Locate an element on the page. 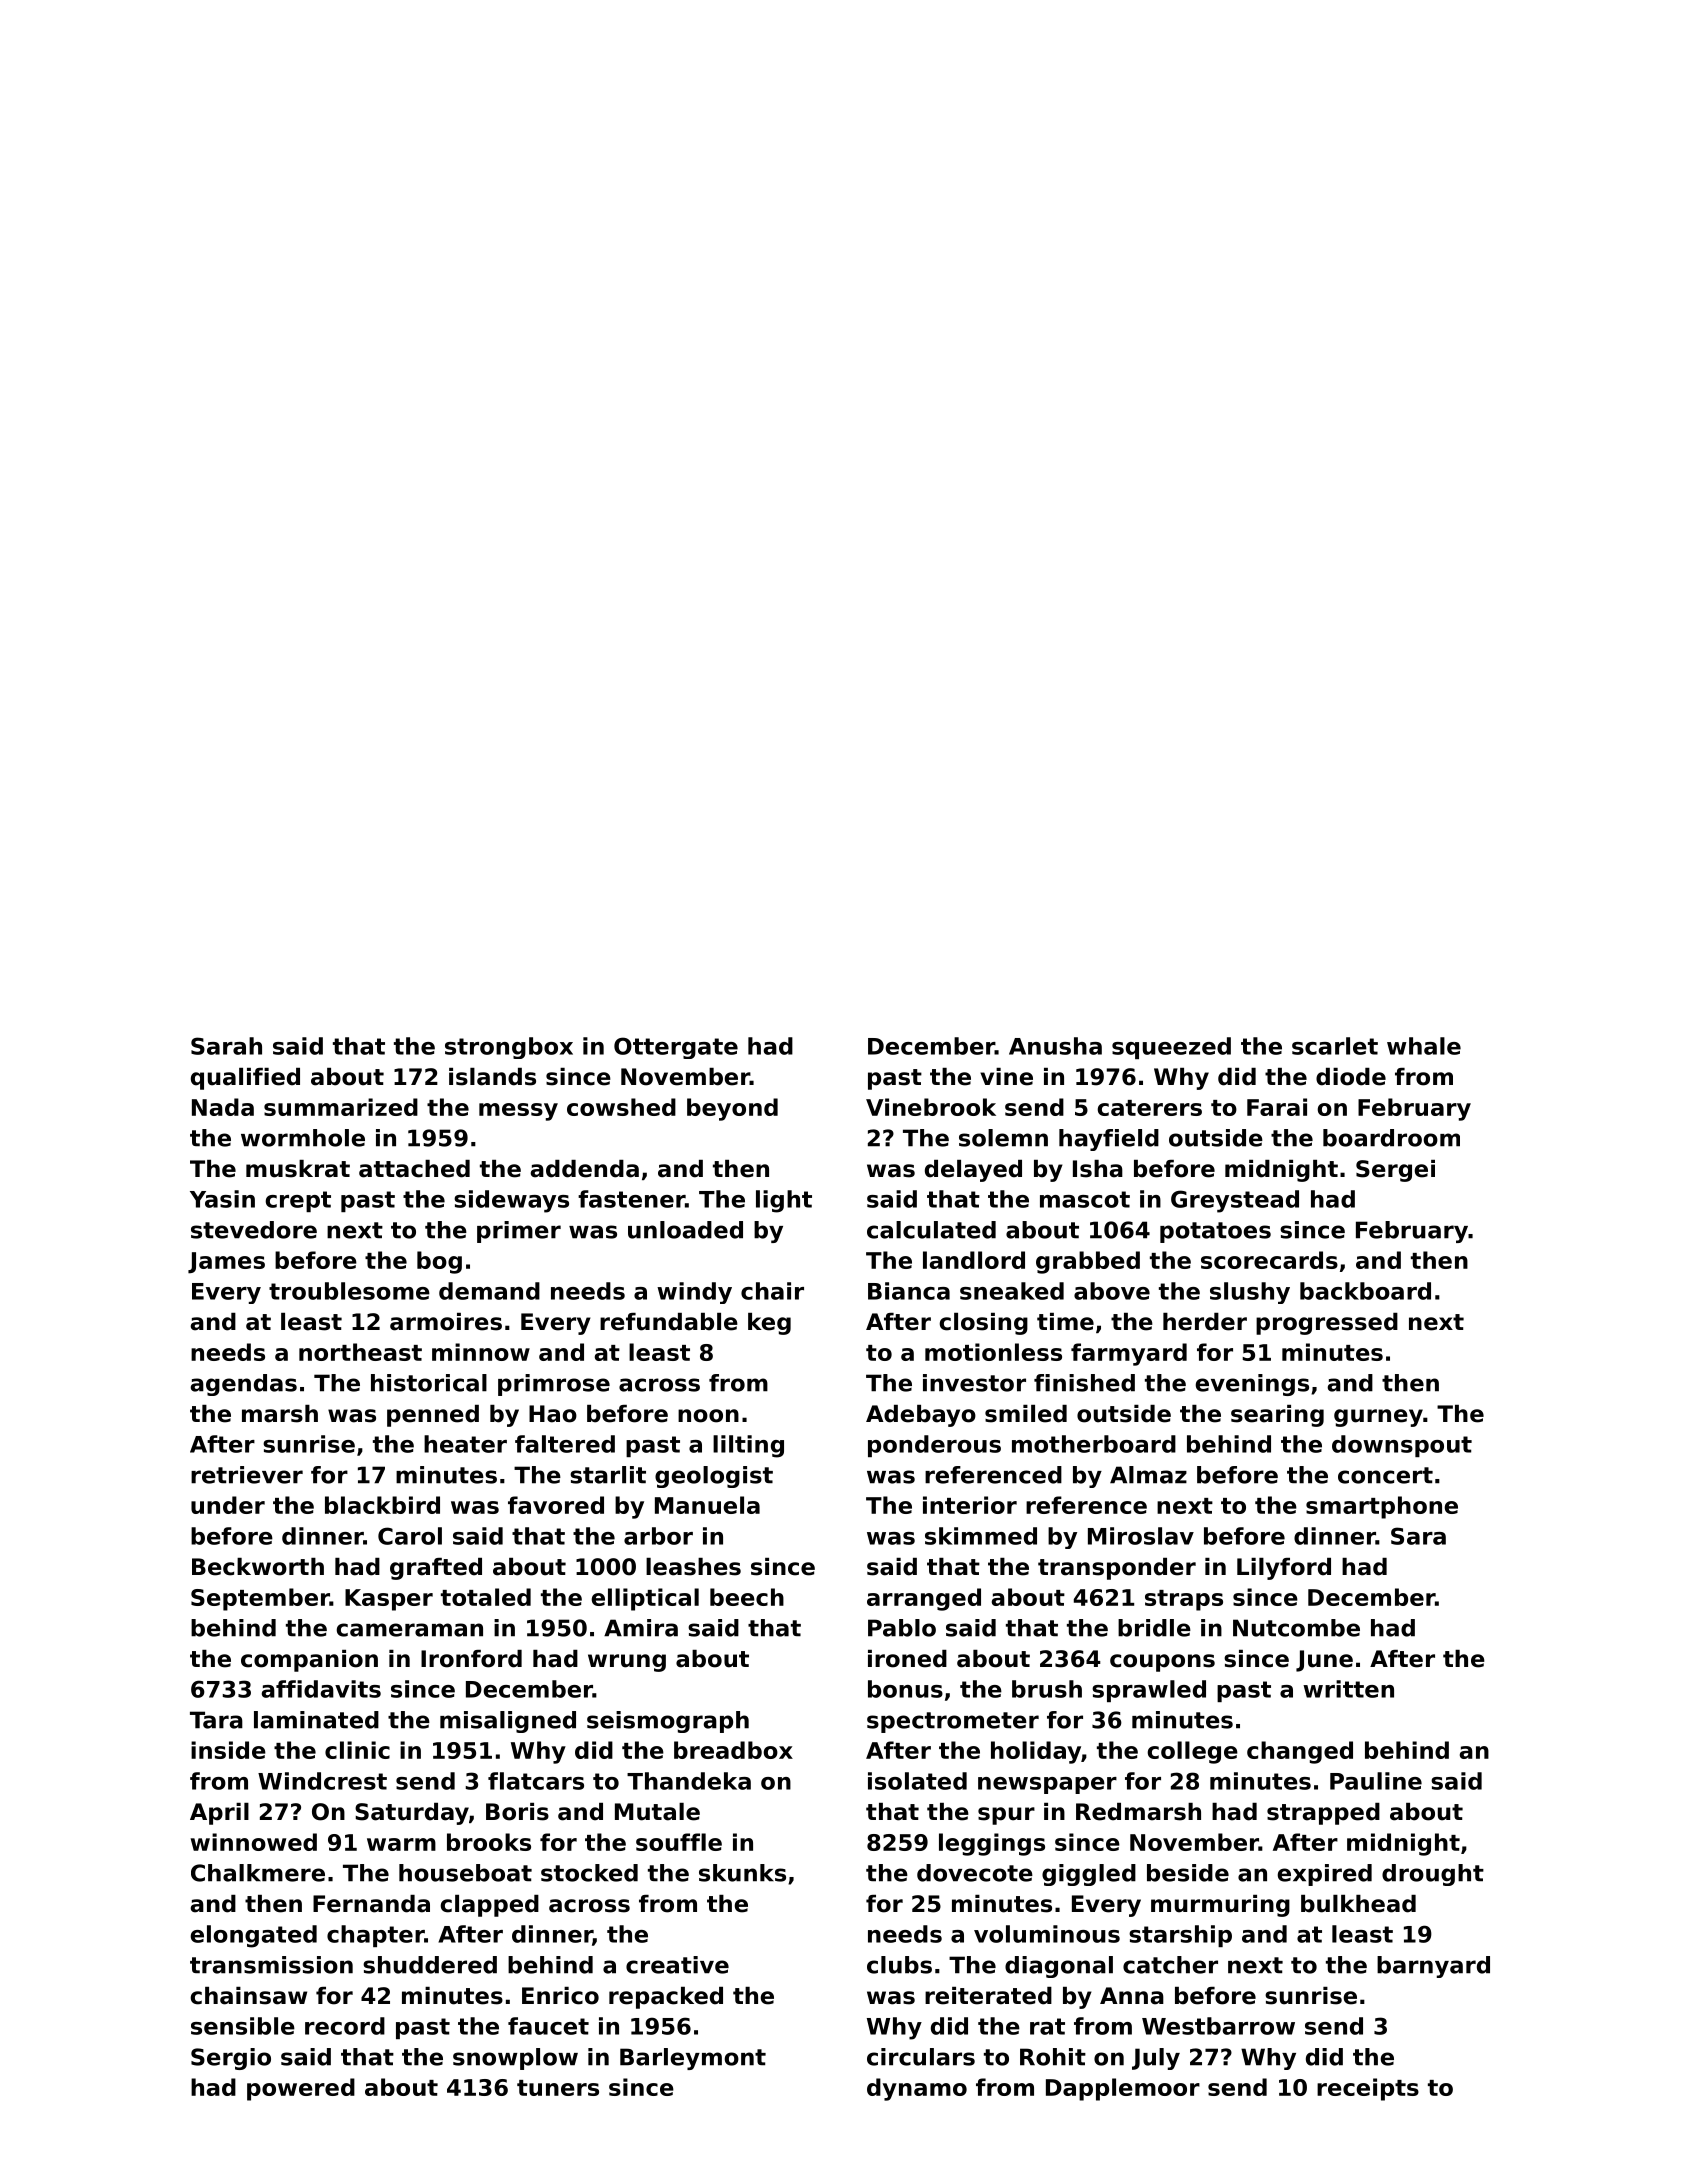  Nada is located at coordinates (223, 1107).
